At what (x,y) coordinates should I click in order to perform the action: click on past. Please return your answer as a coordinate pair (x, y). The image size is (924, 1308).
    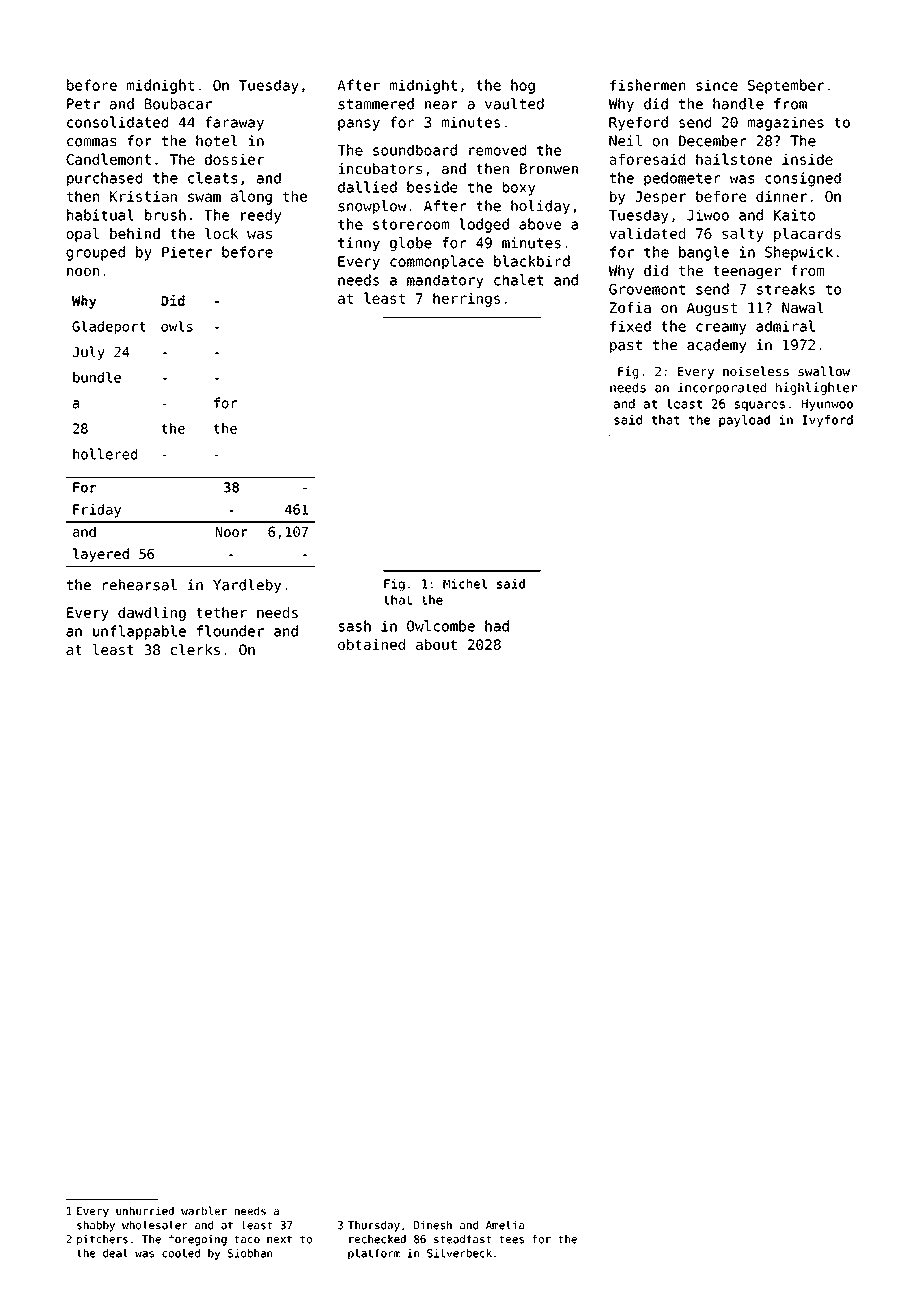
    Looking at the image, I should click on (626, 346).
